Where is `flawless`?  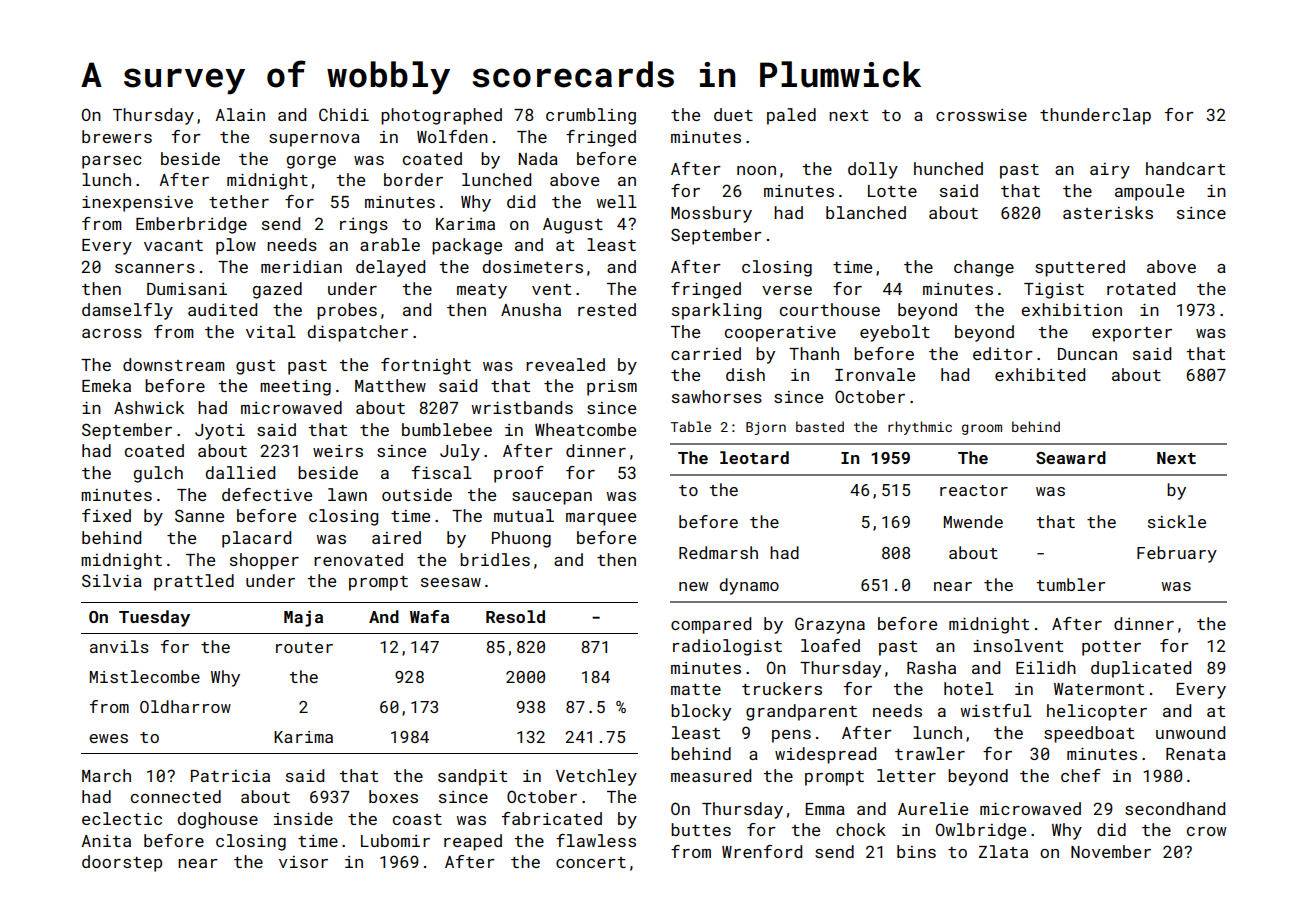
flawless is located at coordinates (596, 840).
